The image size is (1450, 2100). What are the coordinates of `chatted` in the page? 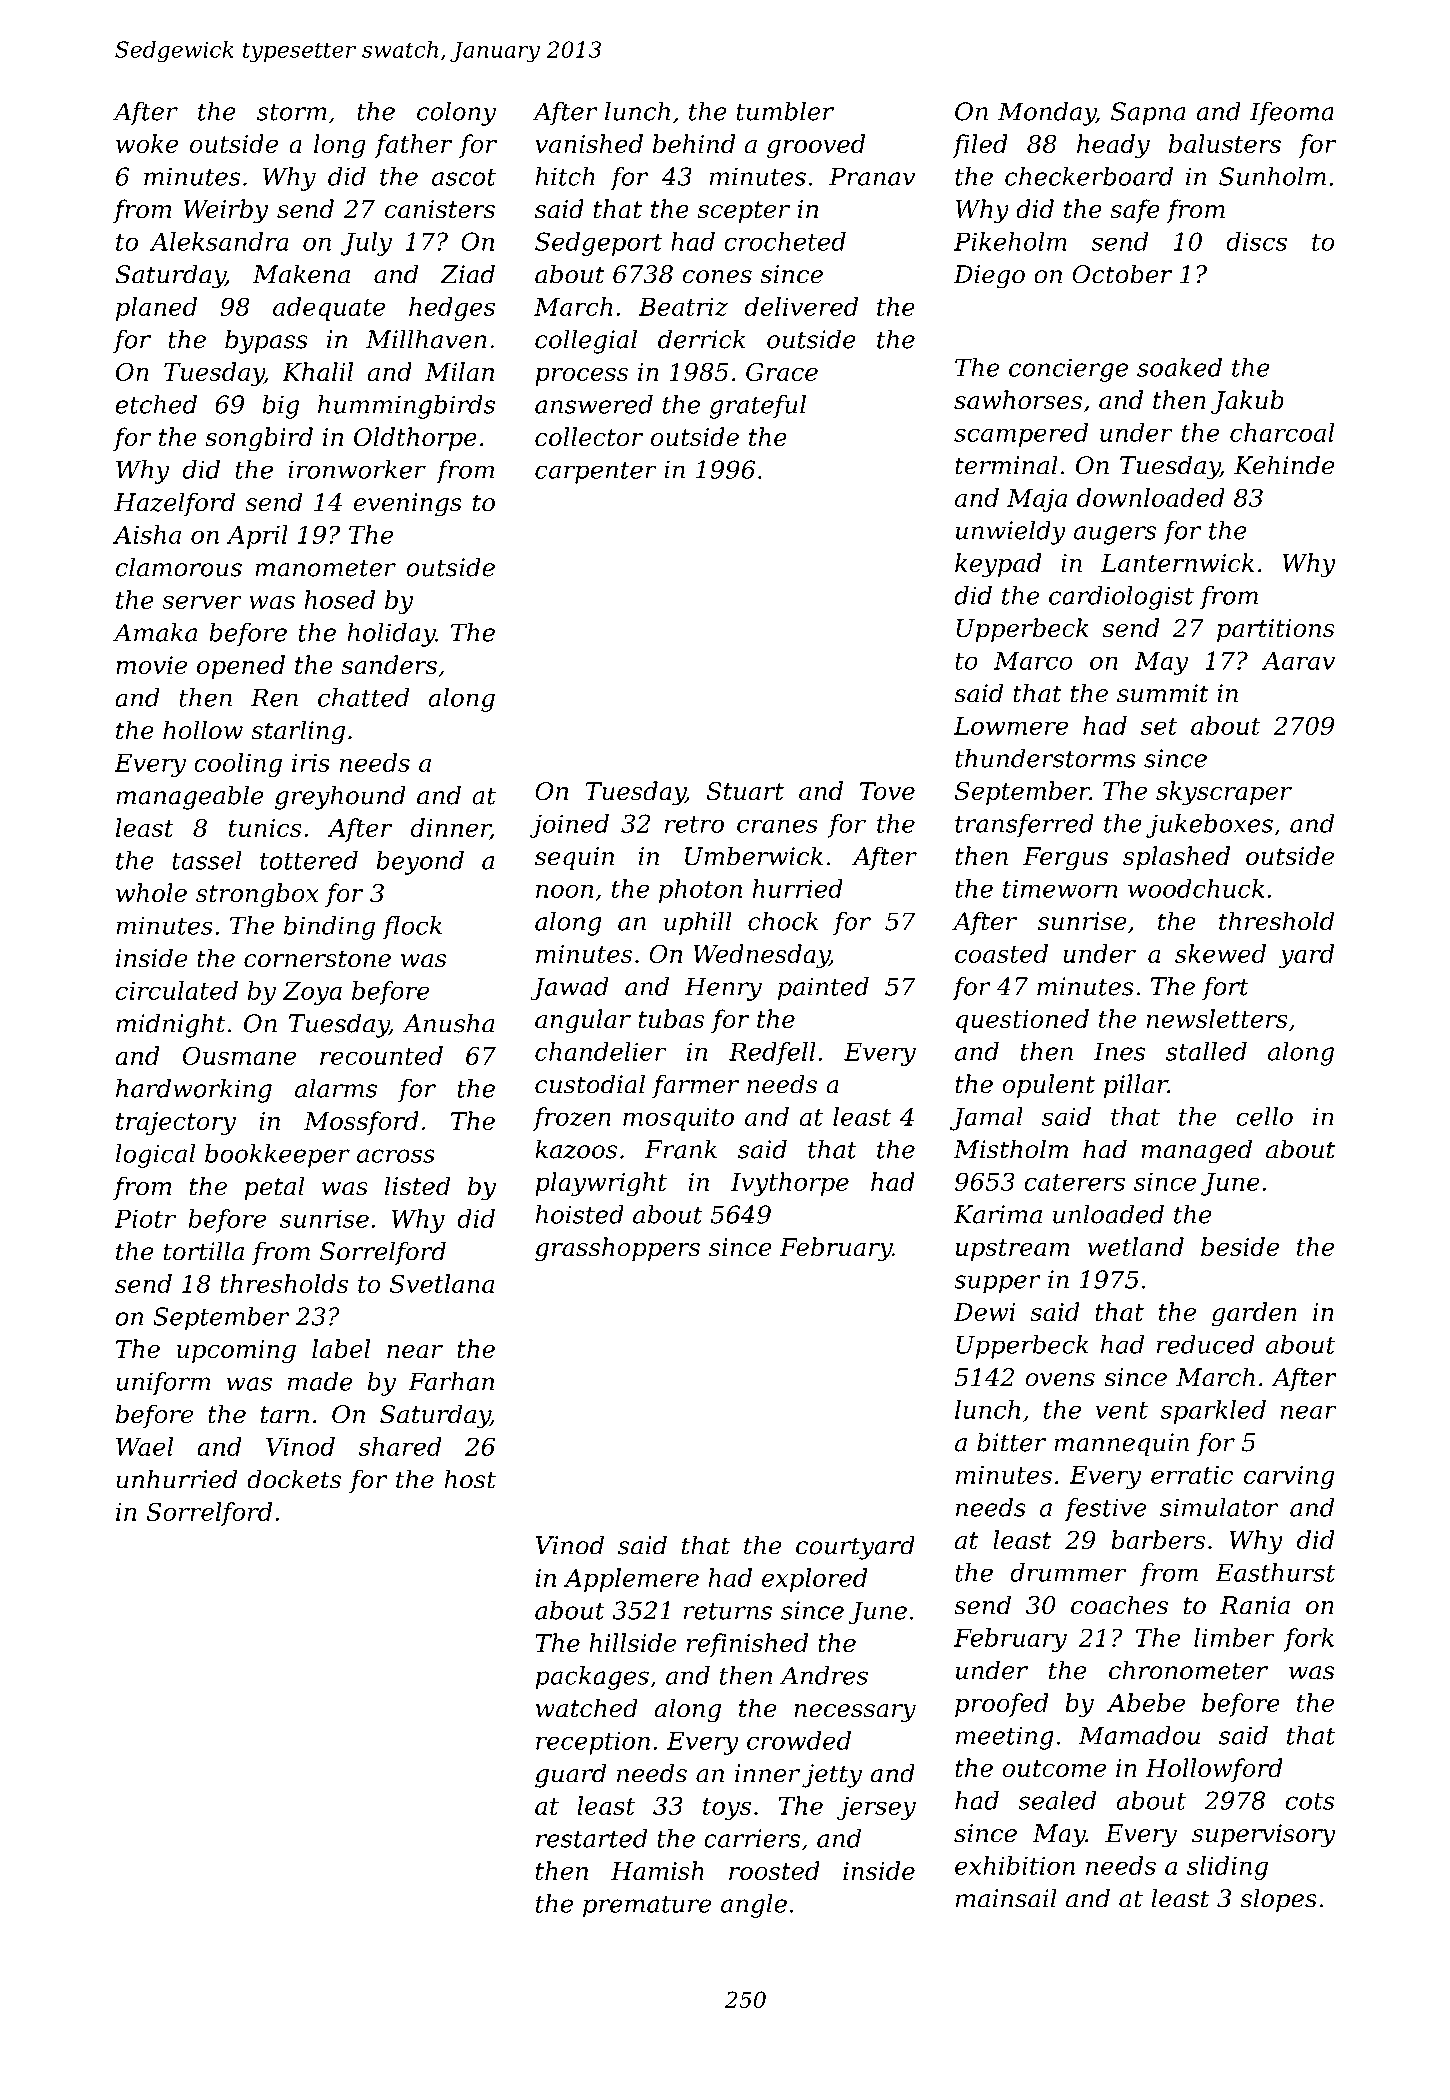 It's located at (363, 697).
